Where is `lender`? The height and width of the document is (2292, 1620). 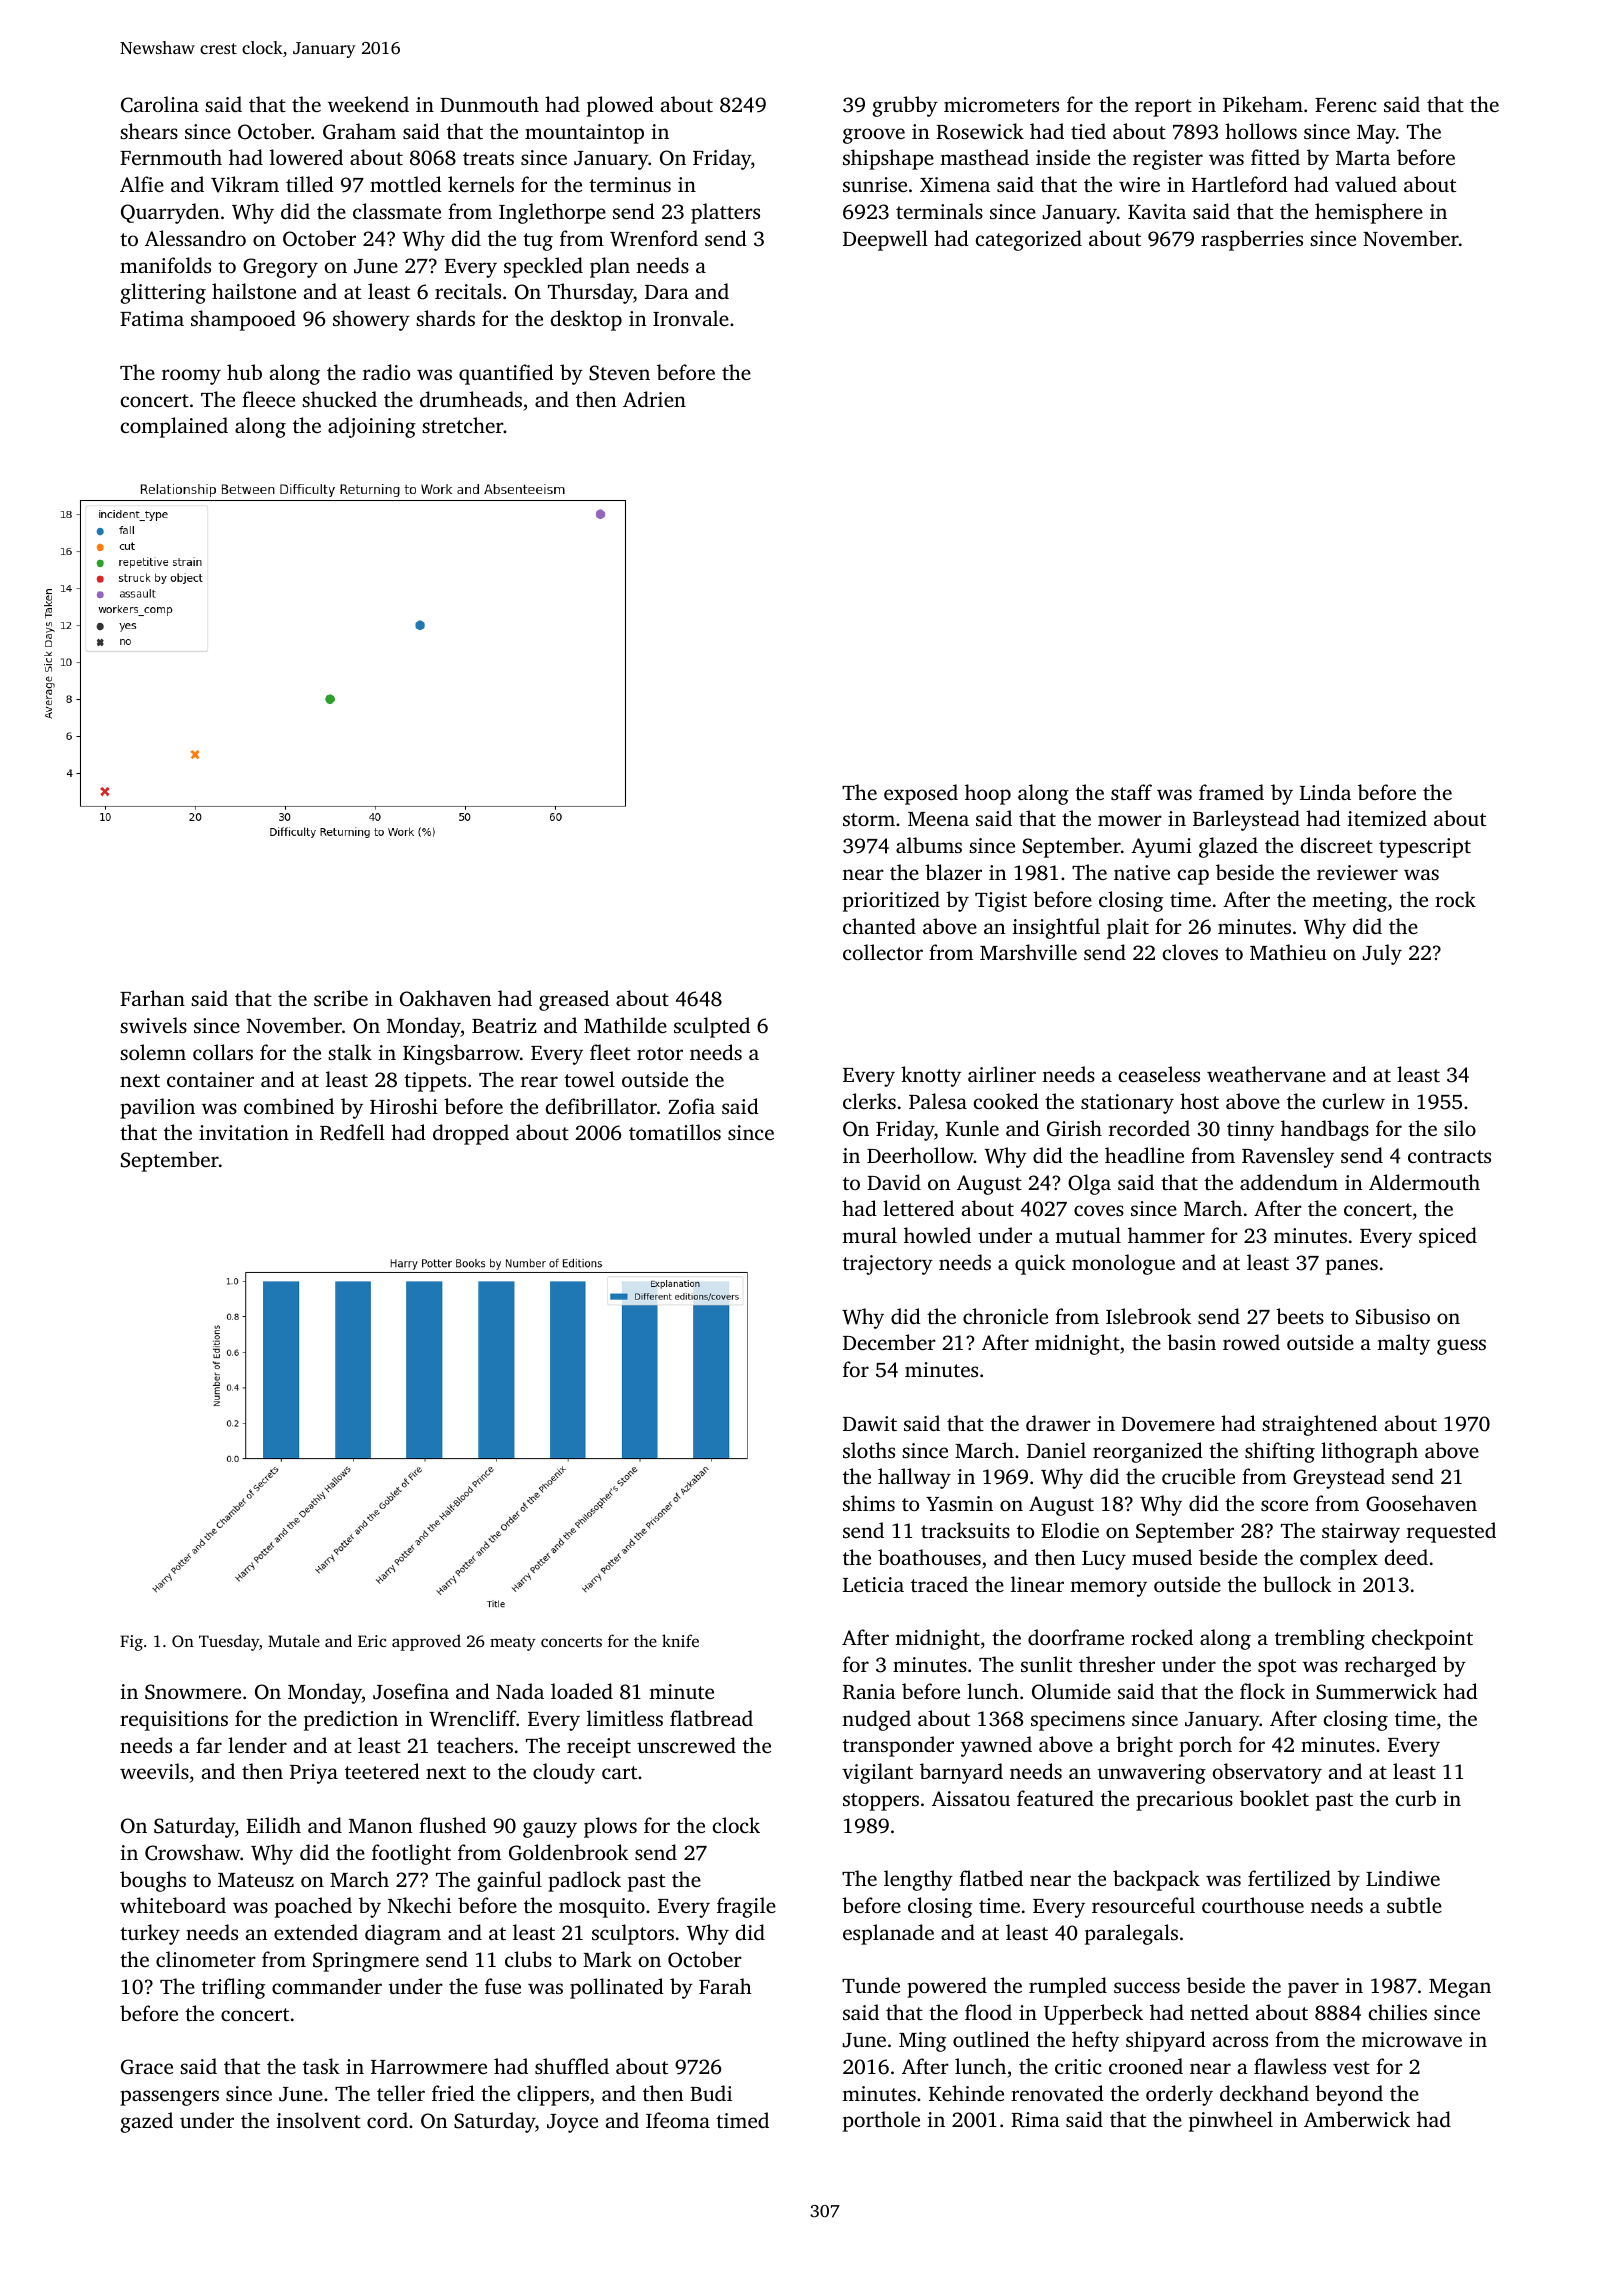
lender is located at coordinates (257, 1745).
